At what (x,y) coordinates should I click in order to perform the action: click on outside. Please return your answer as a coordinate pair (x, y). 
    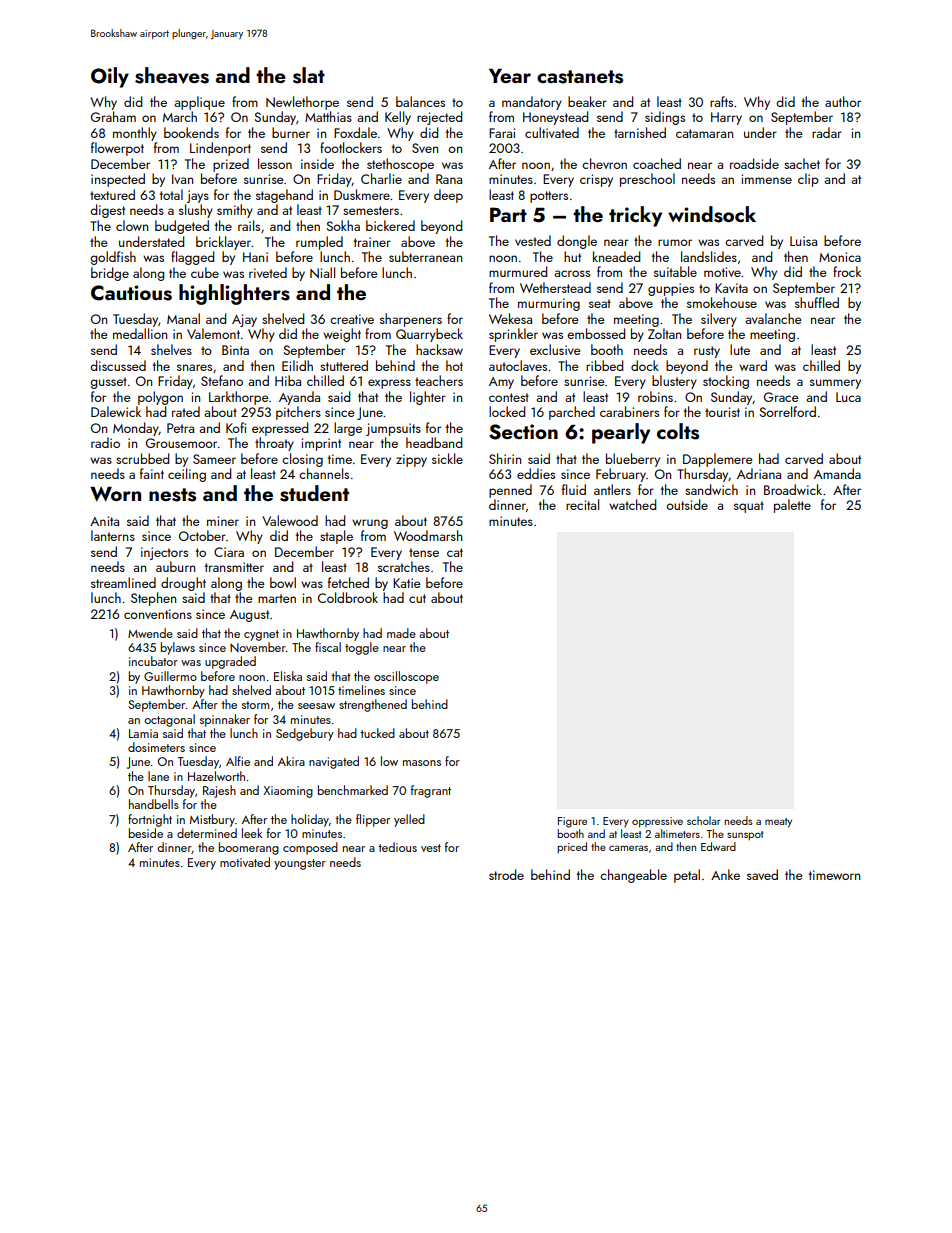
    Looking at the image, I should click on (687, 504).
